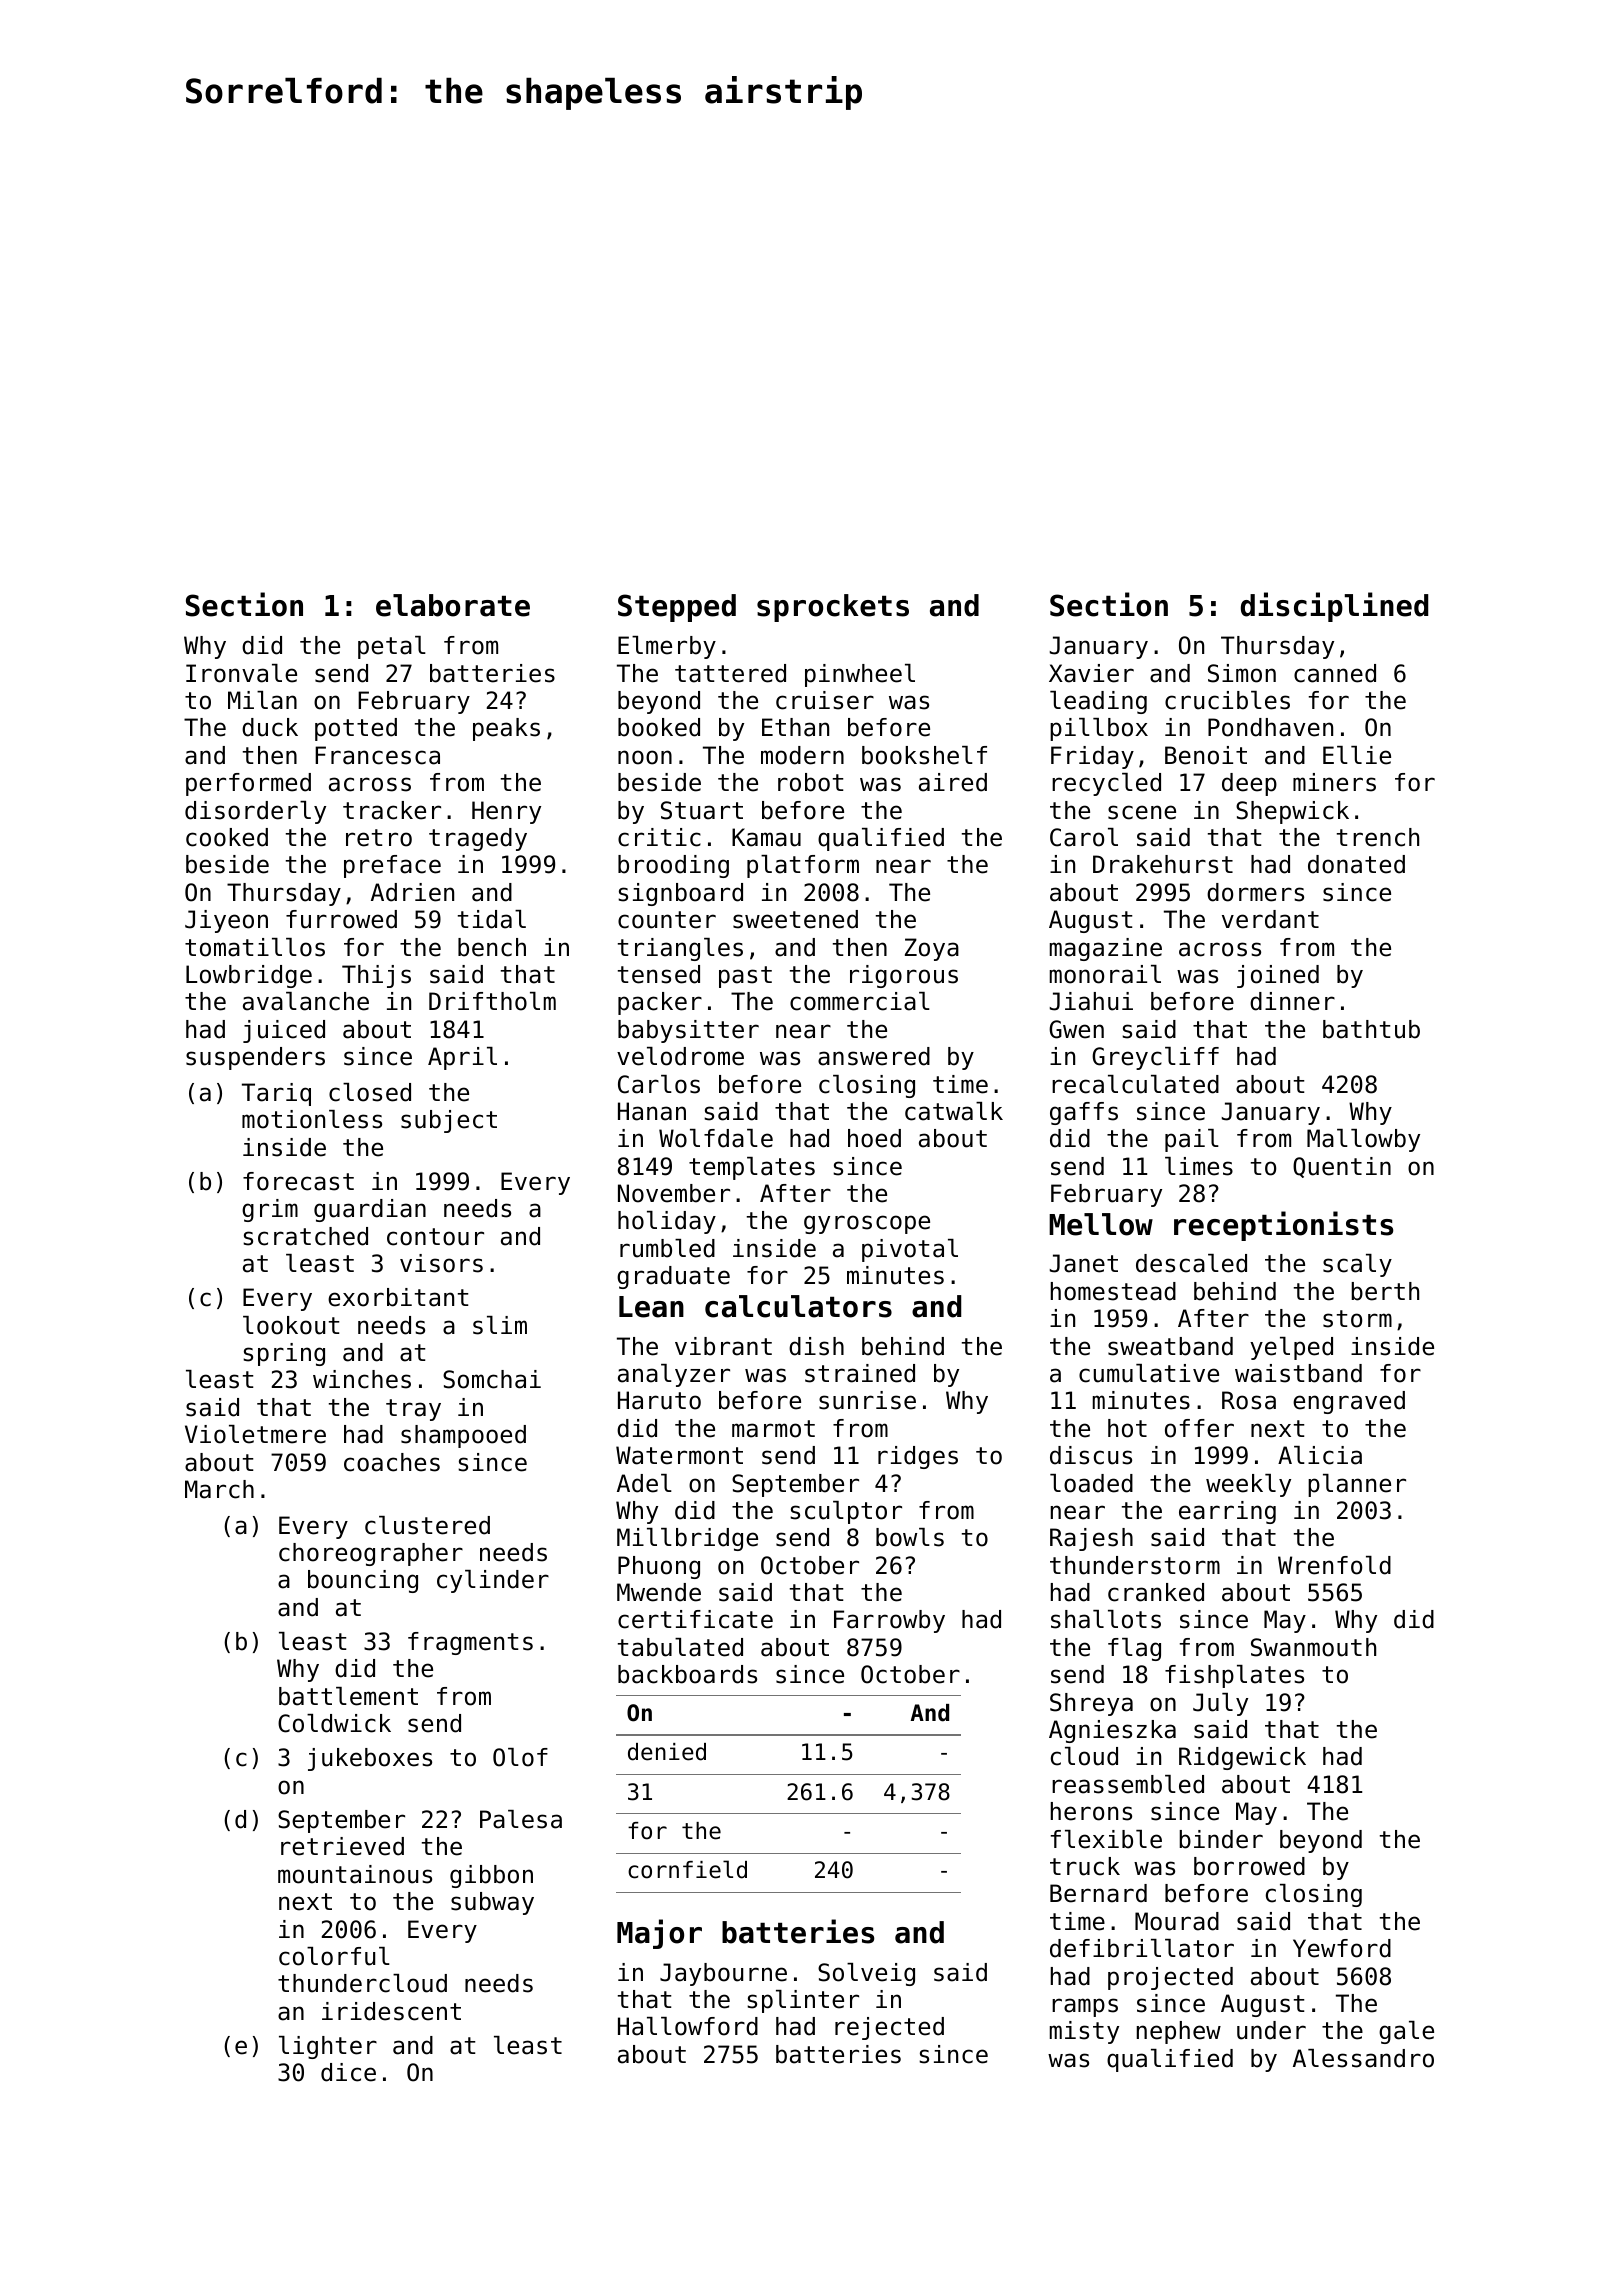  What do you see at coordinates (889, 1621) in the document?
I see `Farrowby` at bounding box center [889, 1621].
